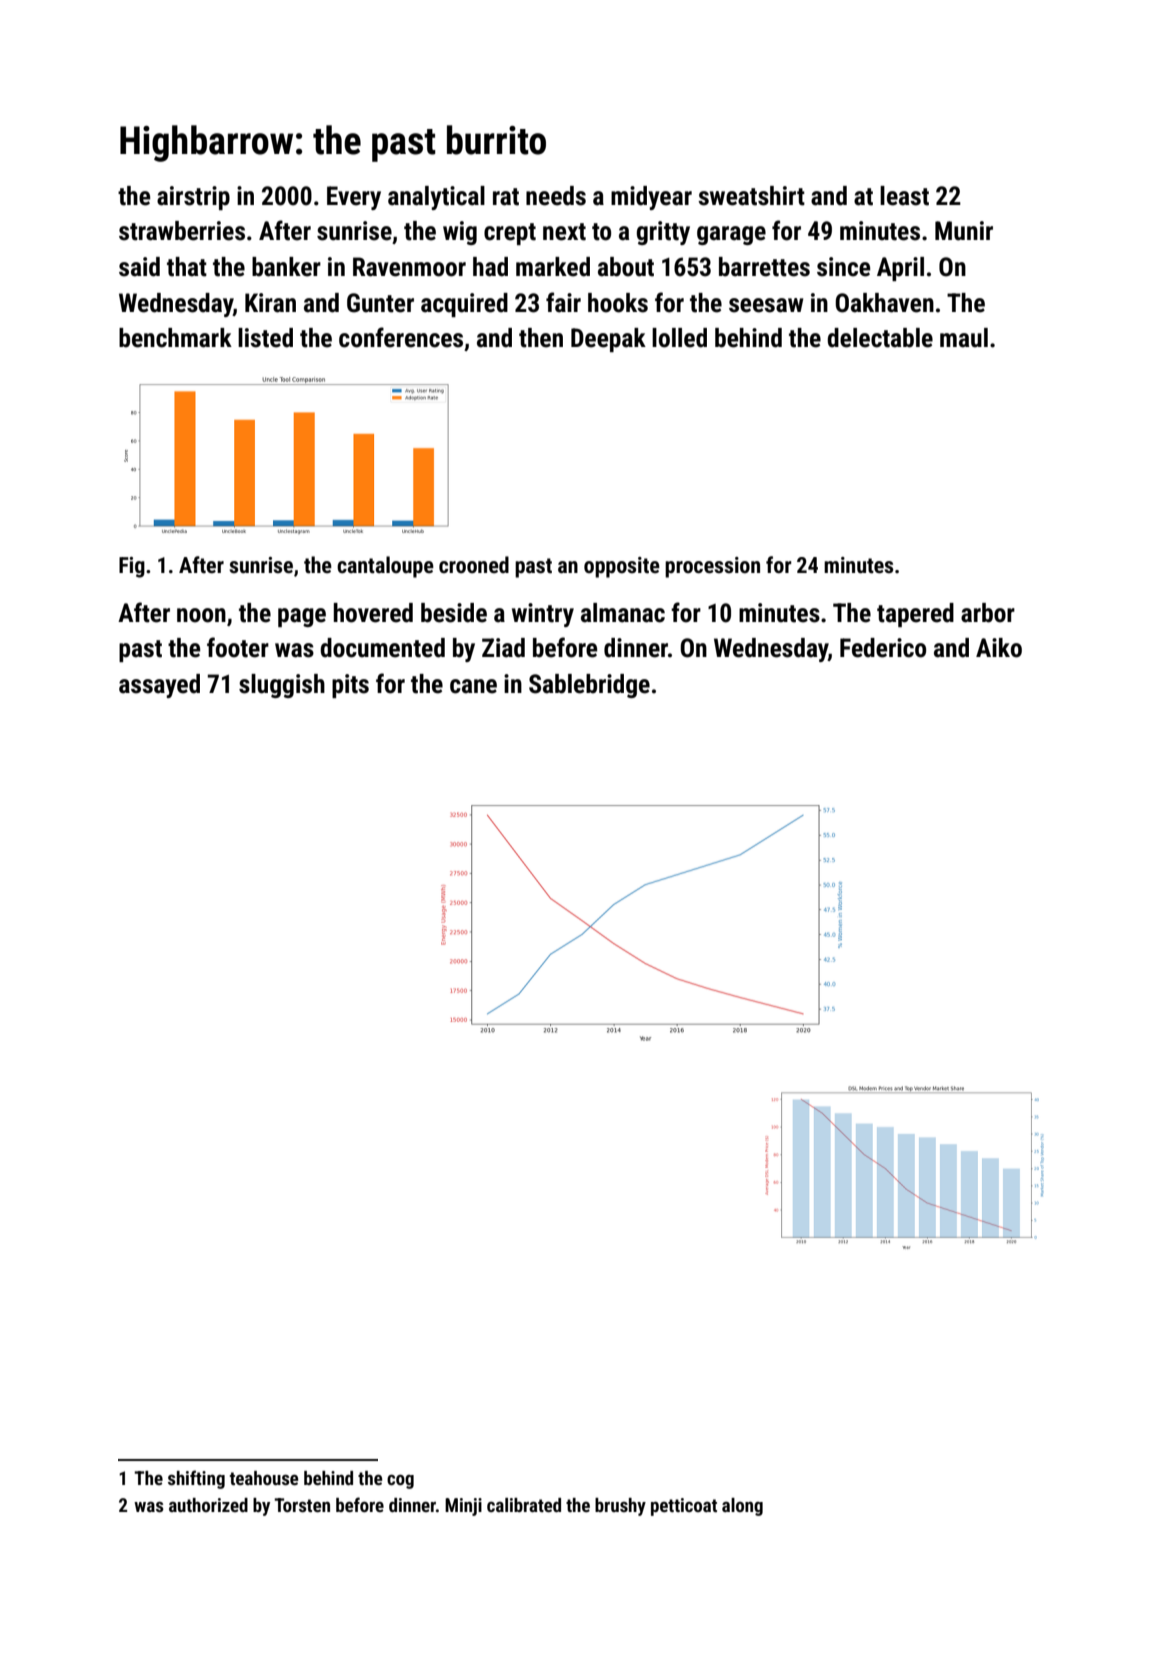  I want to click on Aiko, so click(999, 648).
